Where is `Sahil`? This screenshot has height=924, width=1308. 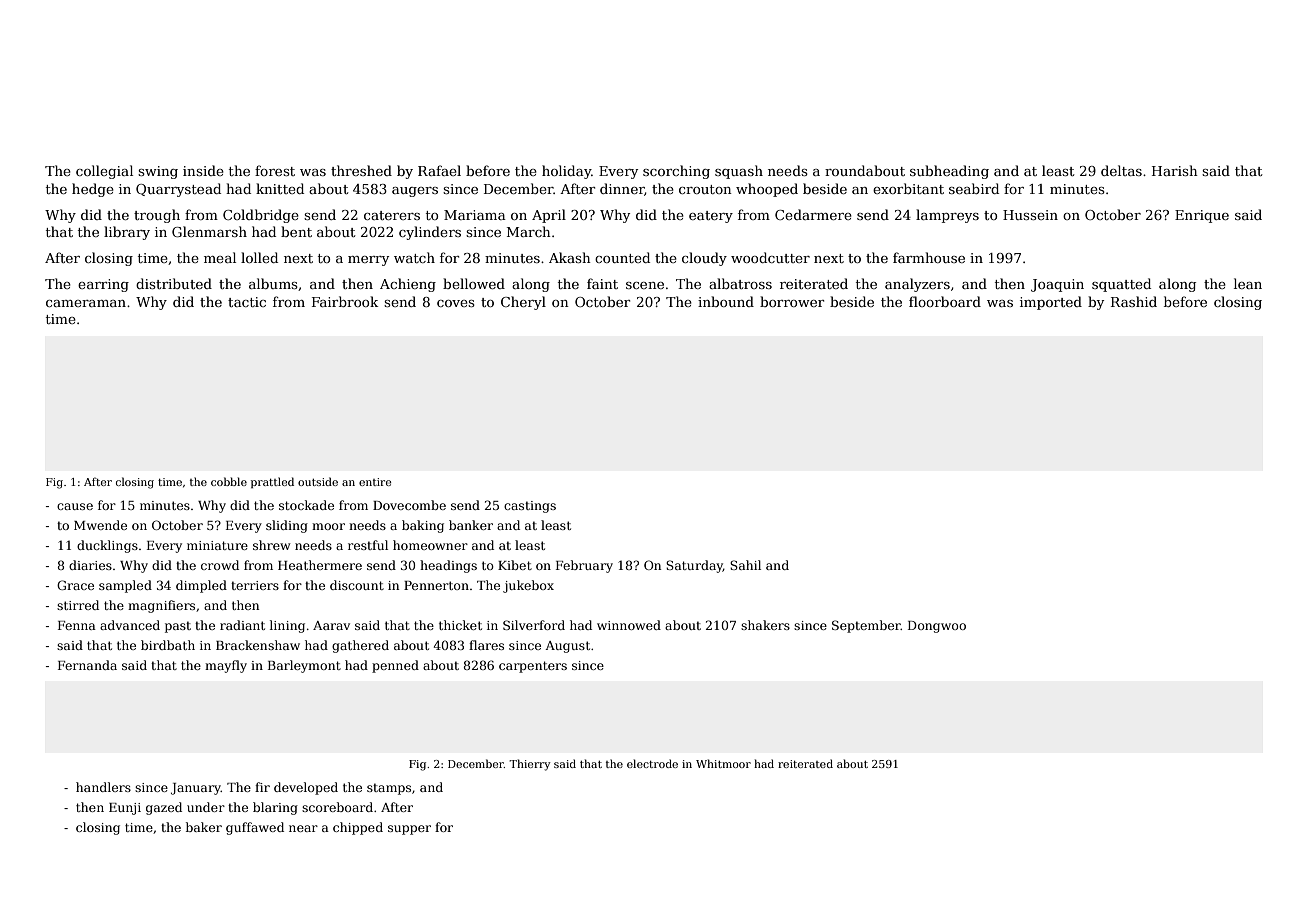
Sahil is located at coordinates (745, 565).
